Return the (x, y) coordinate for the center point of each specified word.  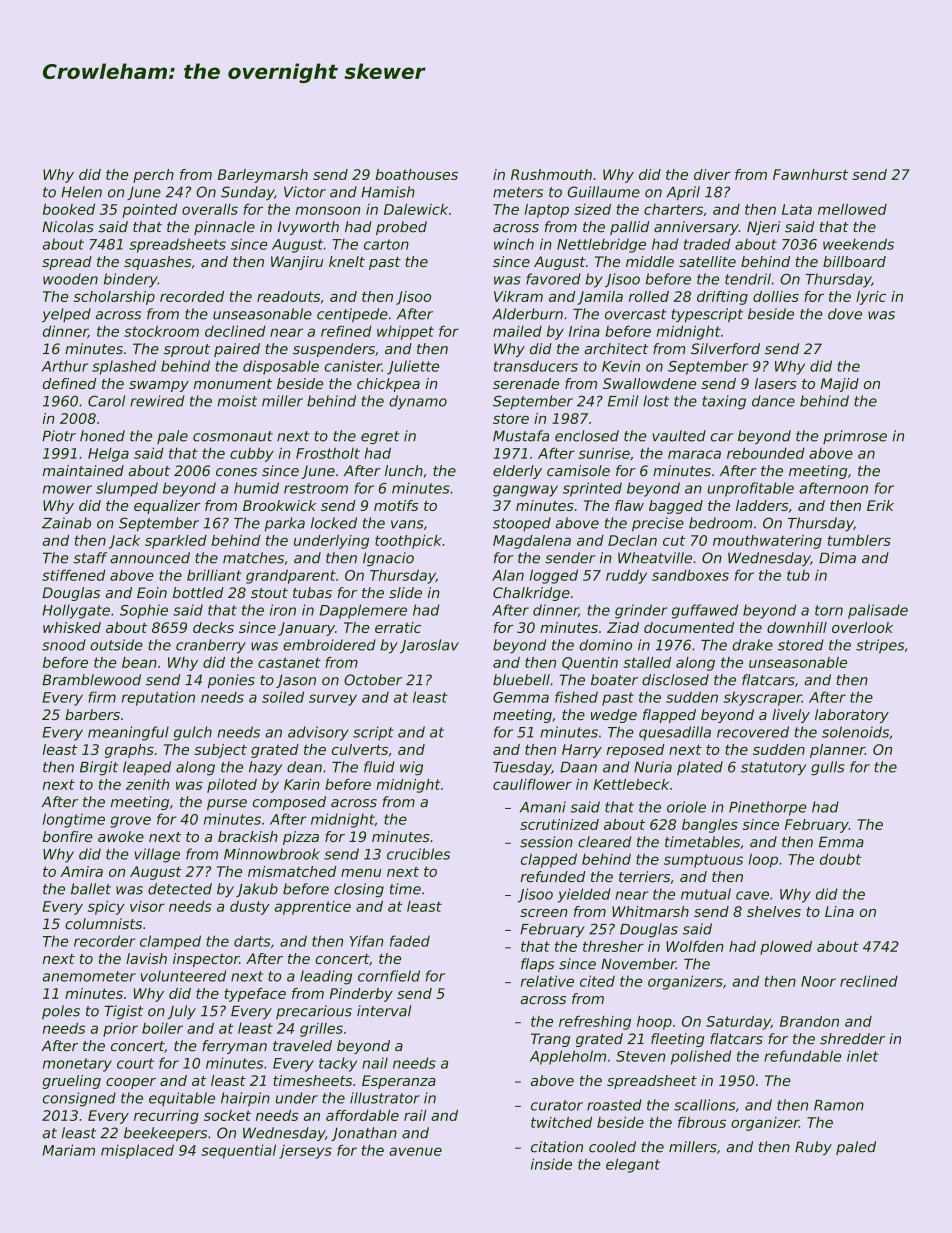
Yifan (366, 941)
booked (69, 209)
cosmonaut (233, 436)
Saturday (738, 1022)
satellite (707, 261)
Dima (837, 558)
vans (407, 524)
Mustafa (521, 436)
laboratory (852, 716)
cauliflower (532, 784)
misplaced (137, 1151)
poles (61, 1012)
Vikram (518, 296)
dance (773, 401)
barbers (92, 714)
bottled (198, 592)
